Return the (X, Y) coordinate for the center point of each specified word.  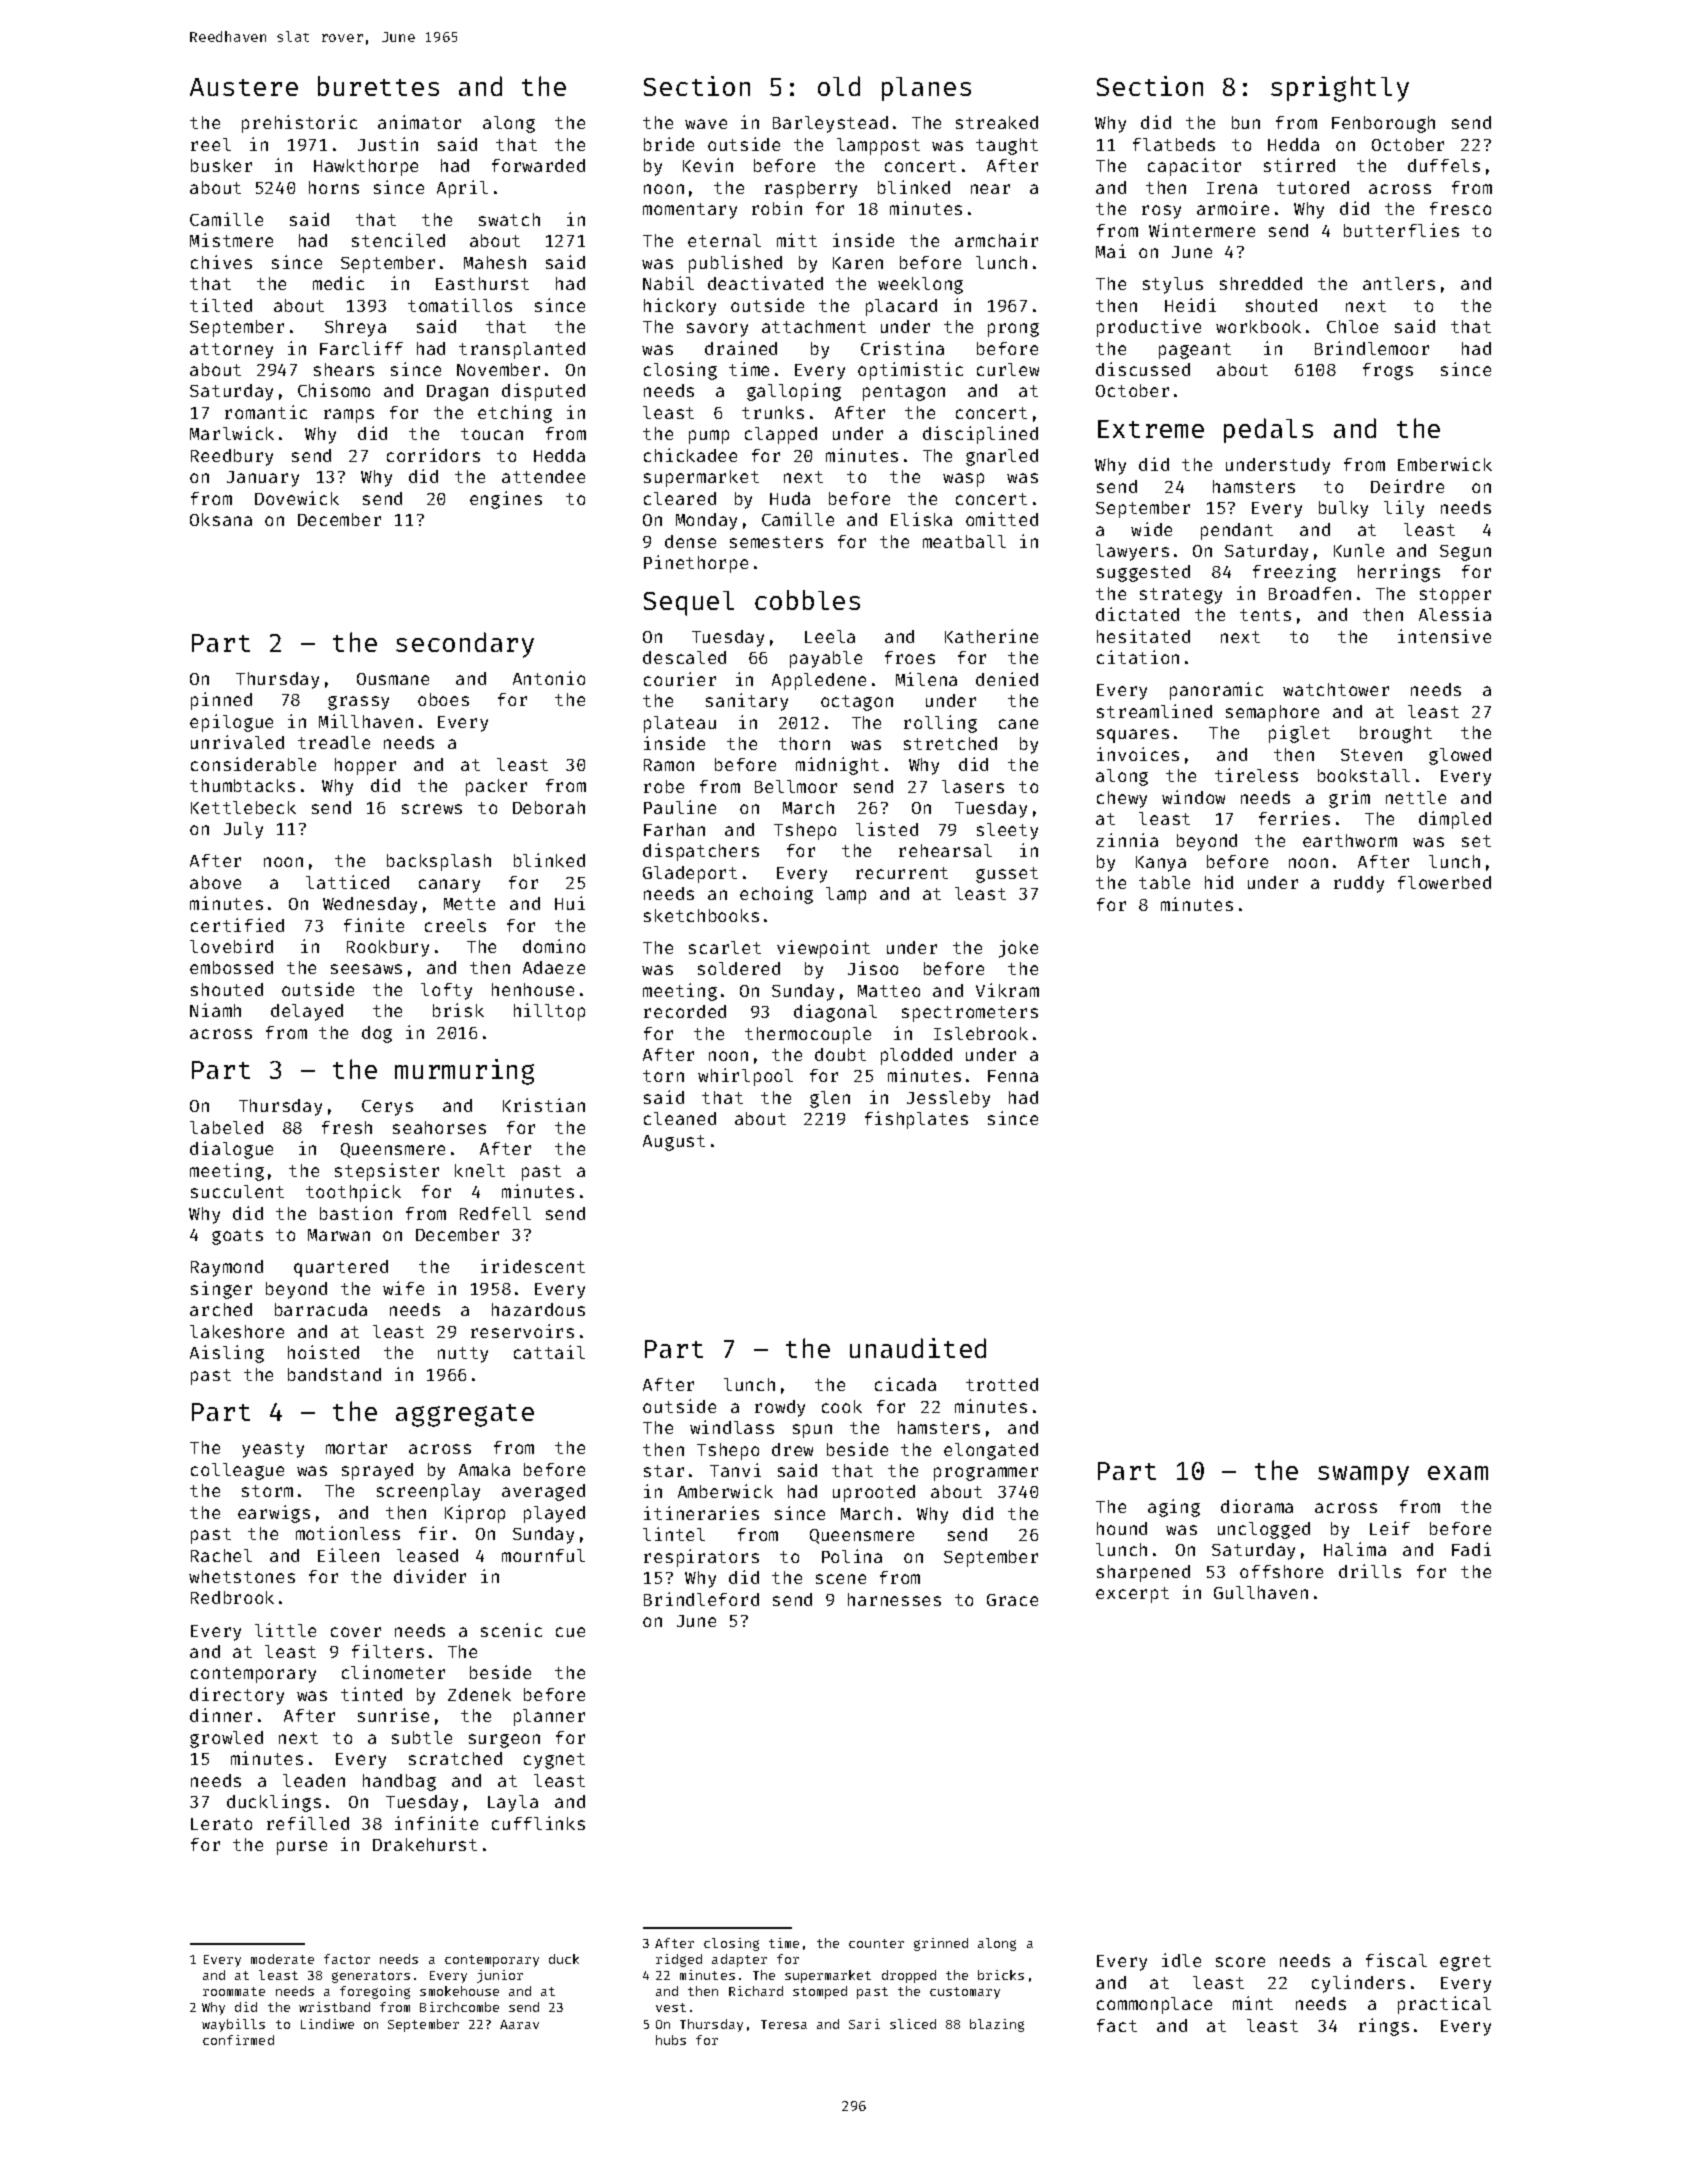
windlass (732, 1427)
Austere (244, 87)
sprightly (1340, 89)
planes (926, 89)
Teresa (784, 2024)
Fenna (1013, 1076)
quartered (341, 1268)
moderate (282, 1959)
